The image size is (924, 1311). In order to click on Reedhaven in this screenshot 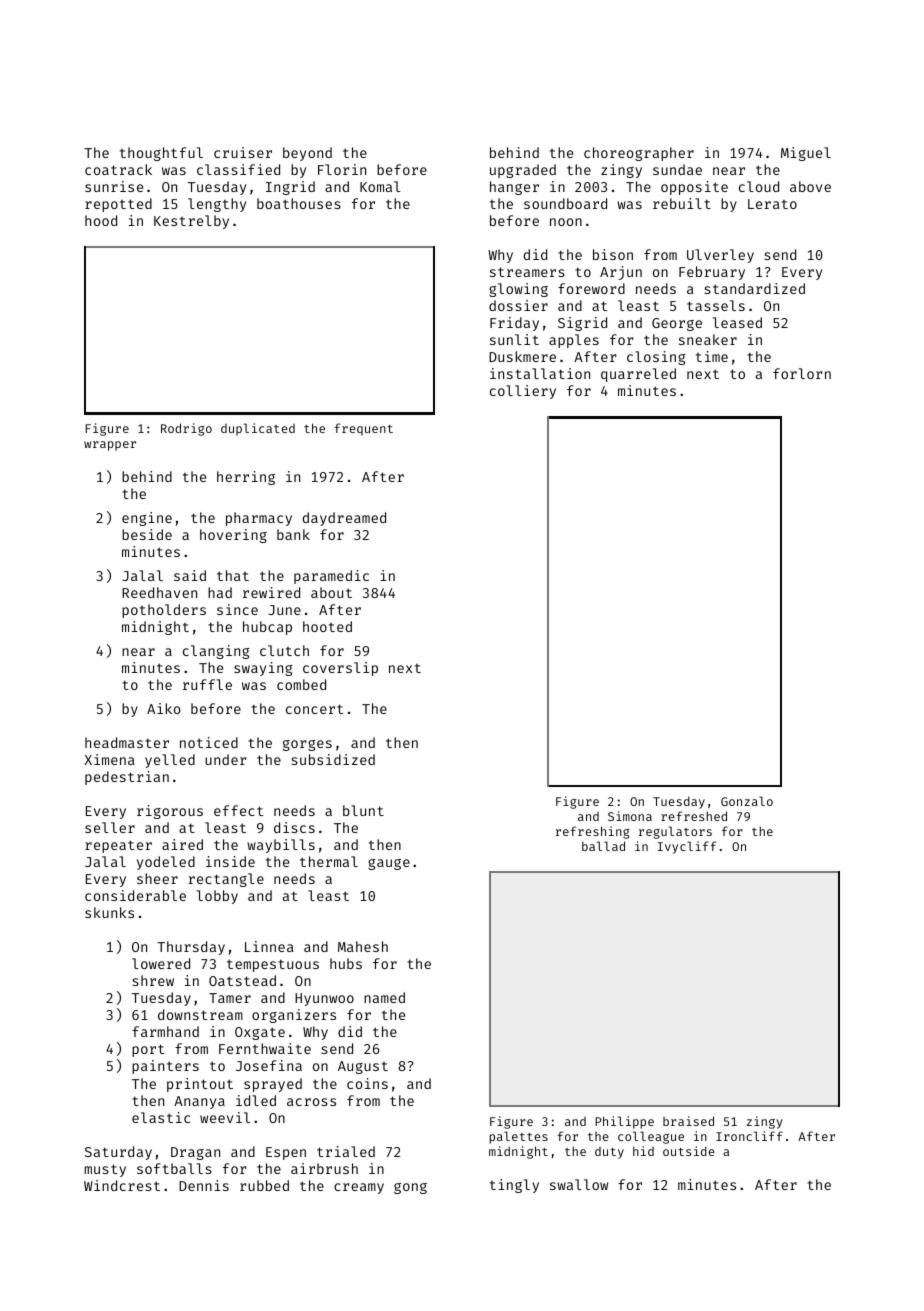, I will do `click(159, 592)`.
